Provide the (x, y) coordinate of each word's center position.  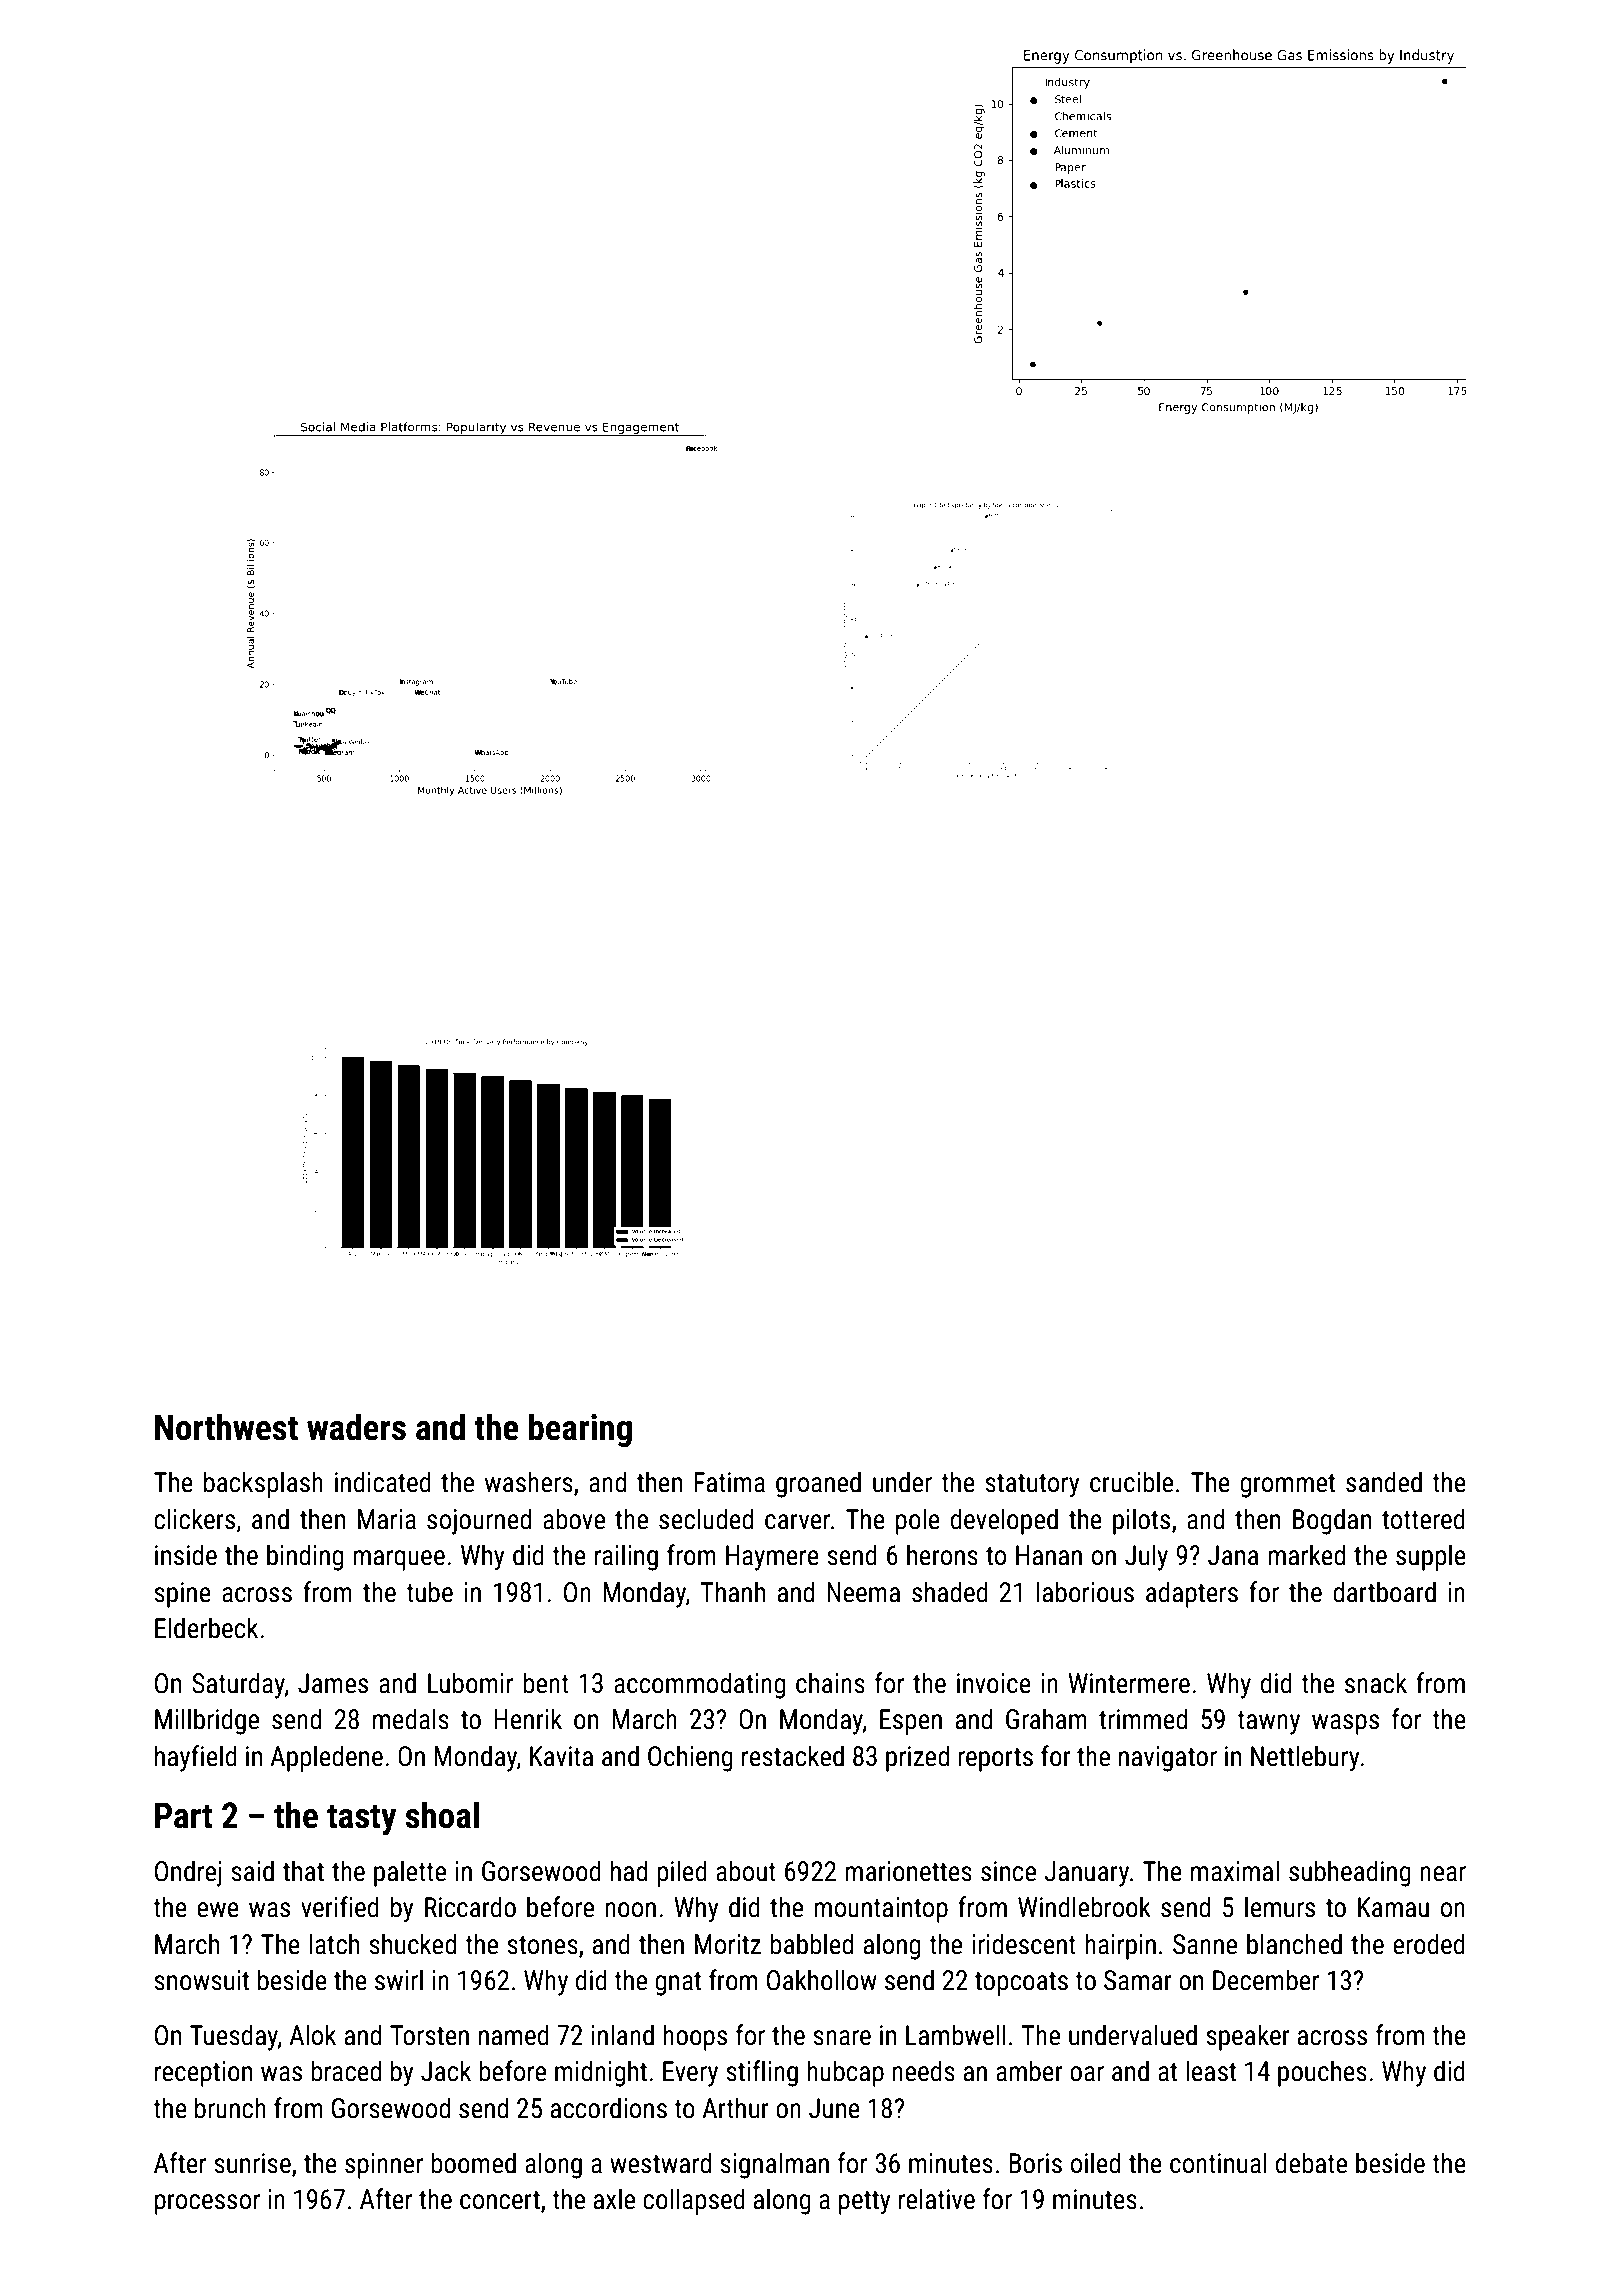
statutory (1032, 1486)
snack (1376, 1683)
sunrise (252, 2163)
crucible (1131, 1482)
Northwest (226, 1427)
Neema (863, 1592)
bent (546, 1683)
